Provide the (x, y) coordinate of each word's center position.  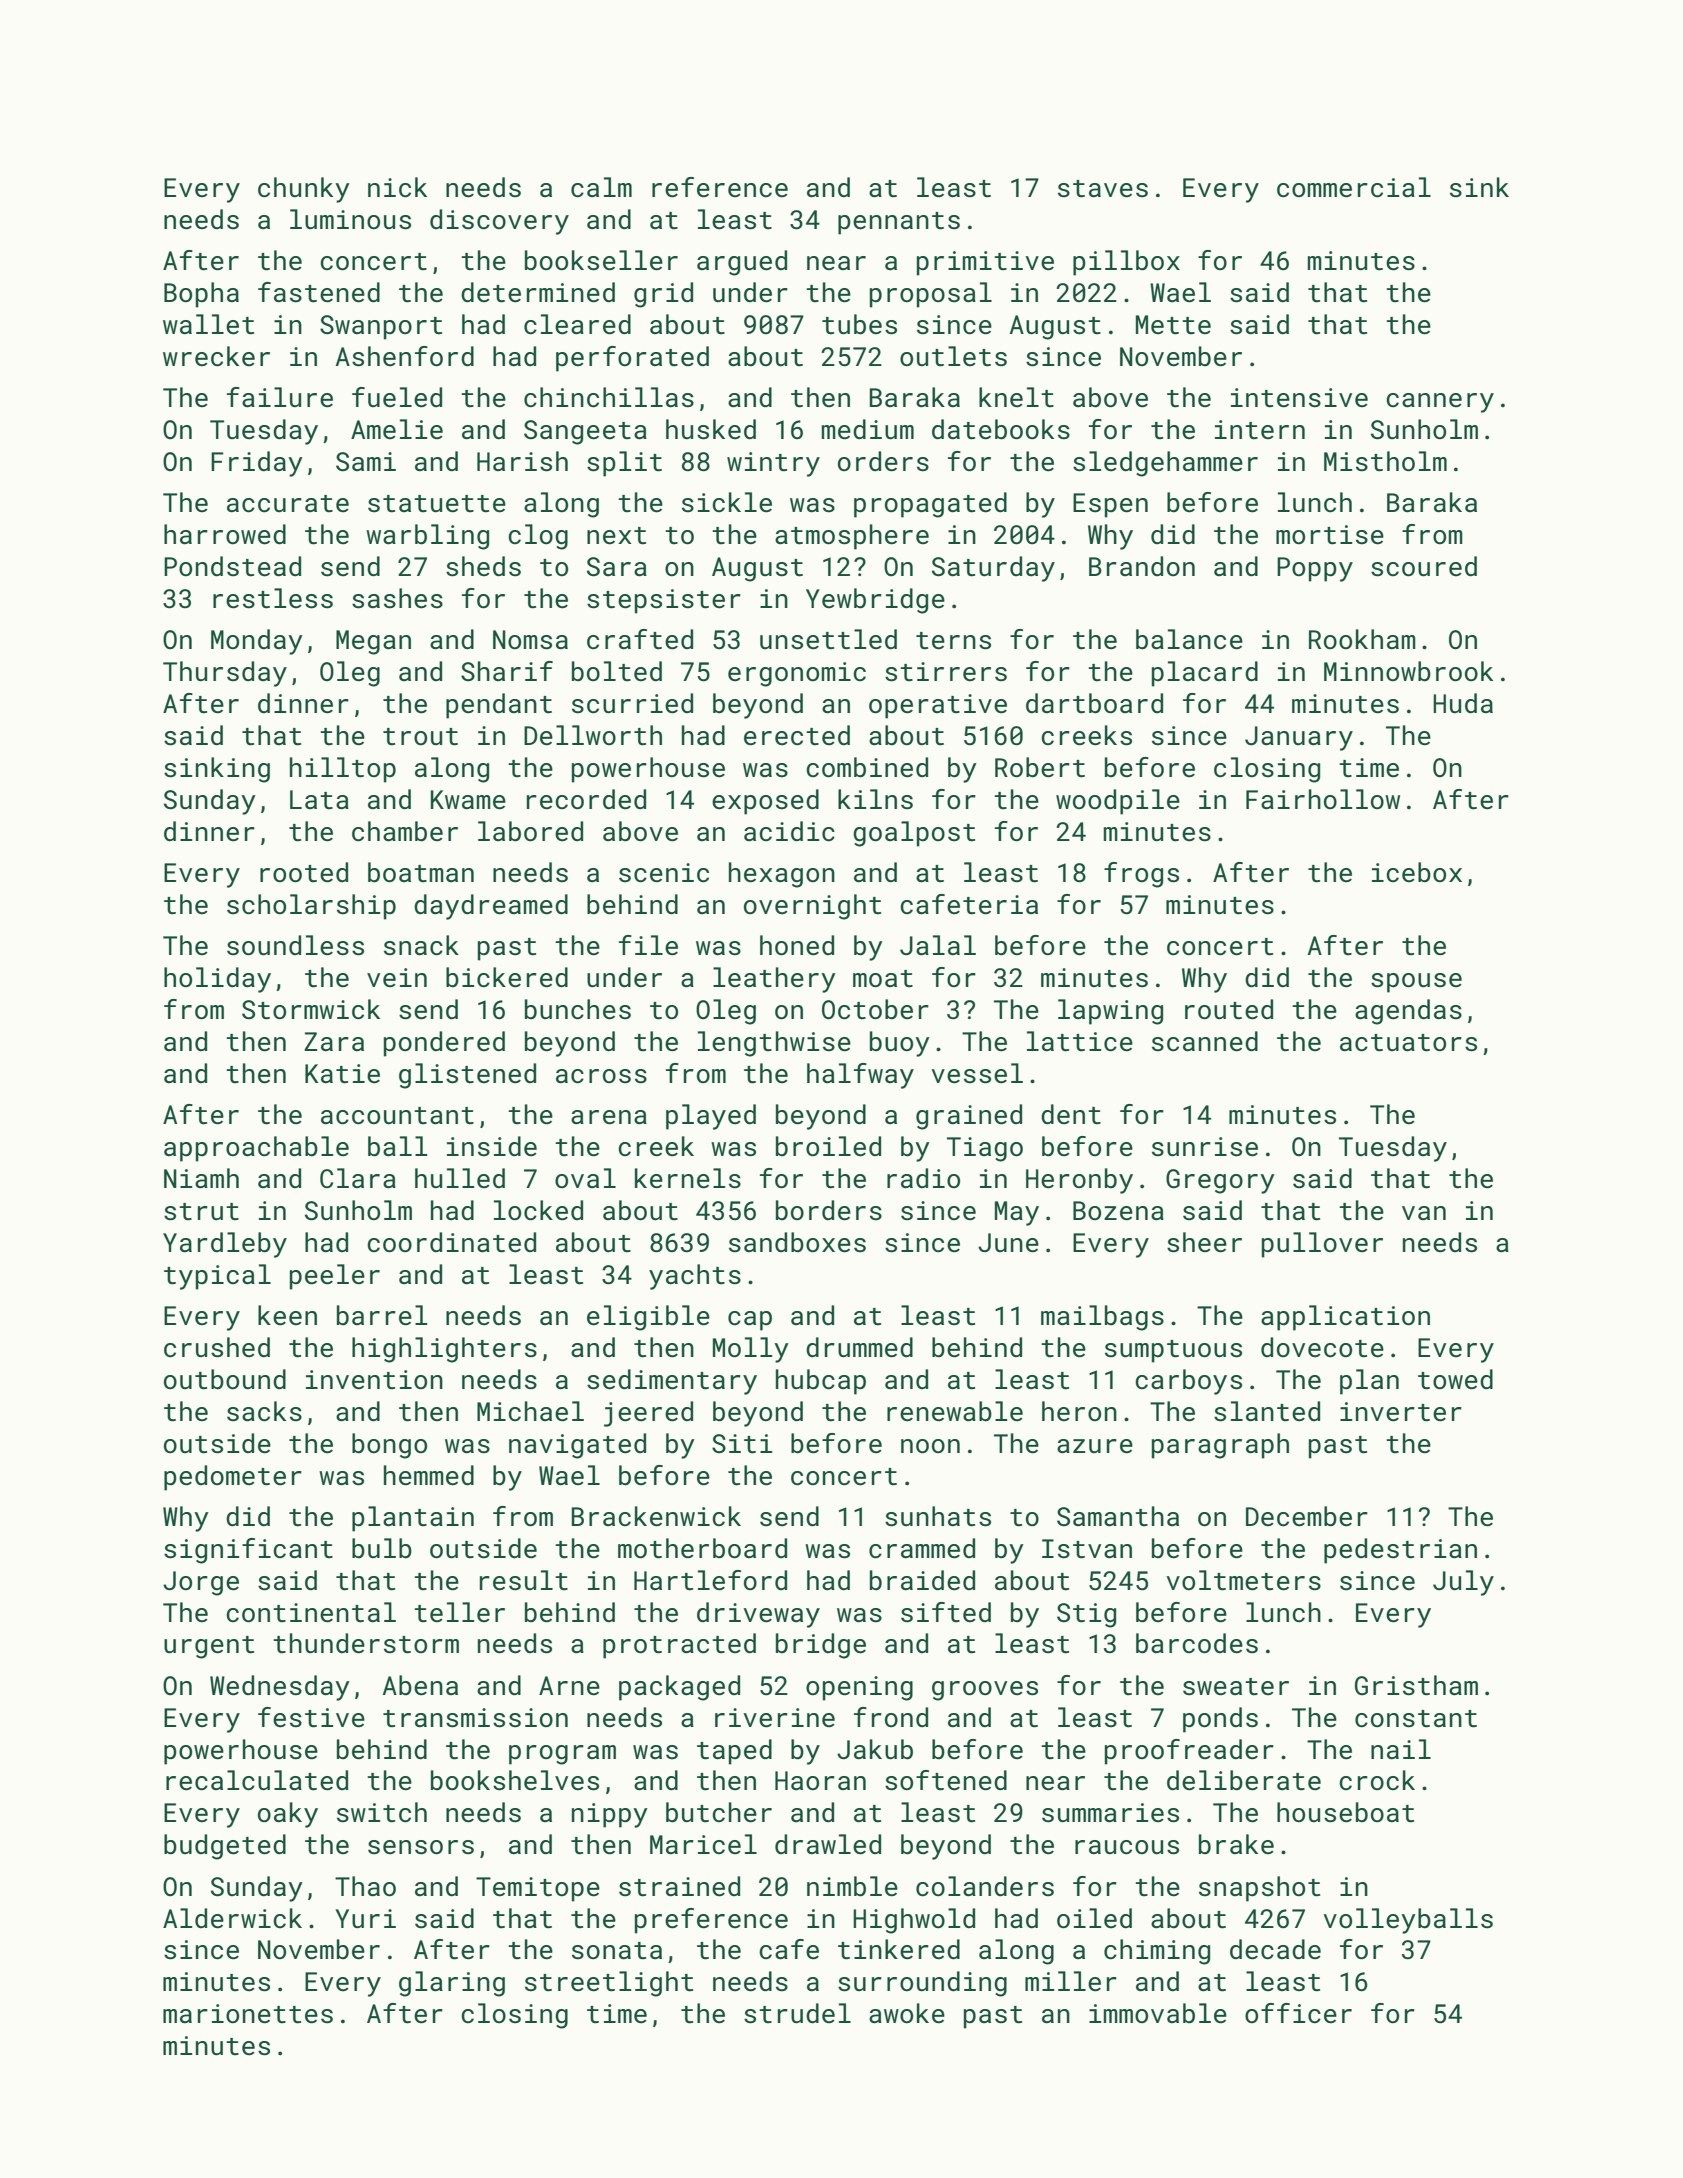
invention (374, 1380)
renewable (955, 1411)
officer (1298, 2013)
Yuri (365, 1918)
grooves (985, 1691)
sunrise (1205, 1147)
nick (397, 187)
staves (1103, 189)
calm (601, 187)
